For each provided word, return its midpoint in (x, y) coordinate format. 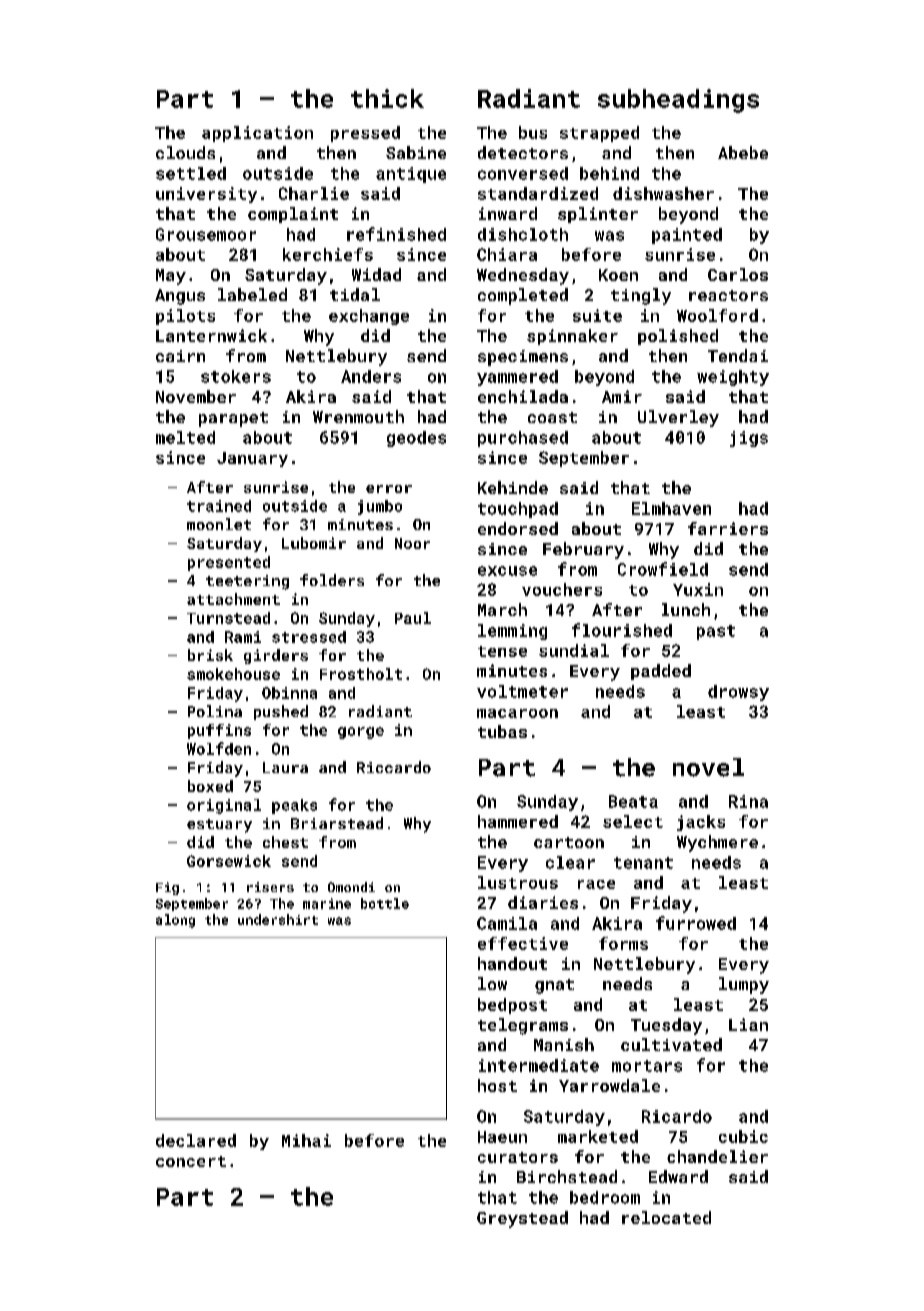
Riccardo (394, 767)
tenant (643, 863)
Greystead (522, 1219)
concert (191, 1161)
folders (332, 580)
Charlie (314, 193)
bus (533, 132)
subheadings (678, 101)
